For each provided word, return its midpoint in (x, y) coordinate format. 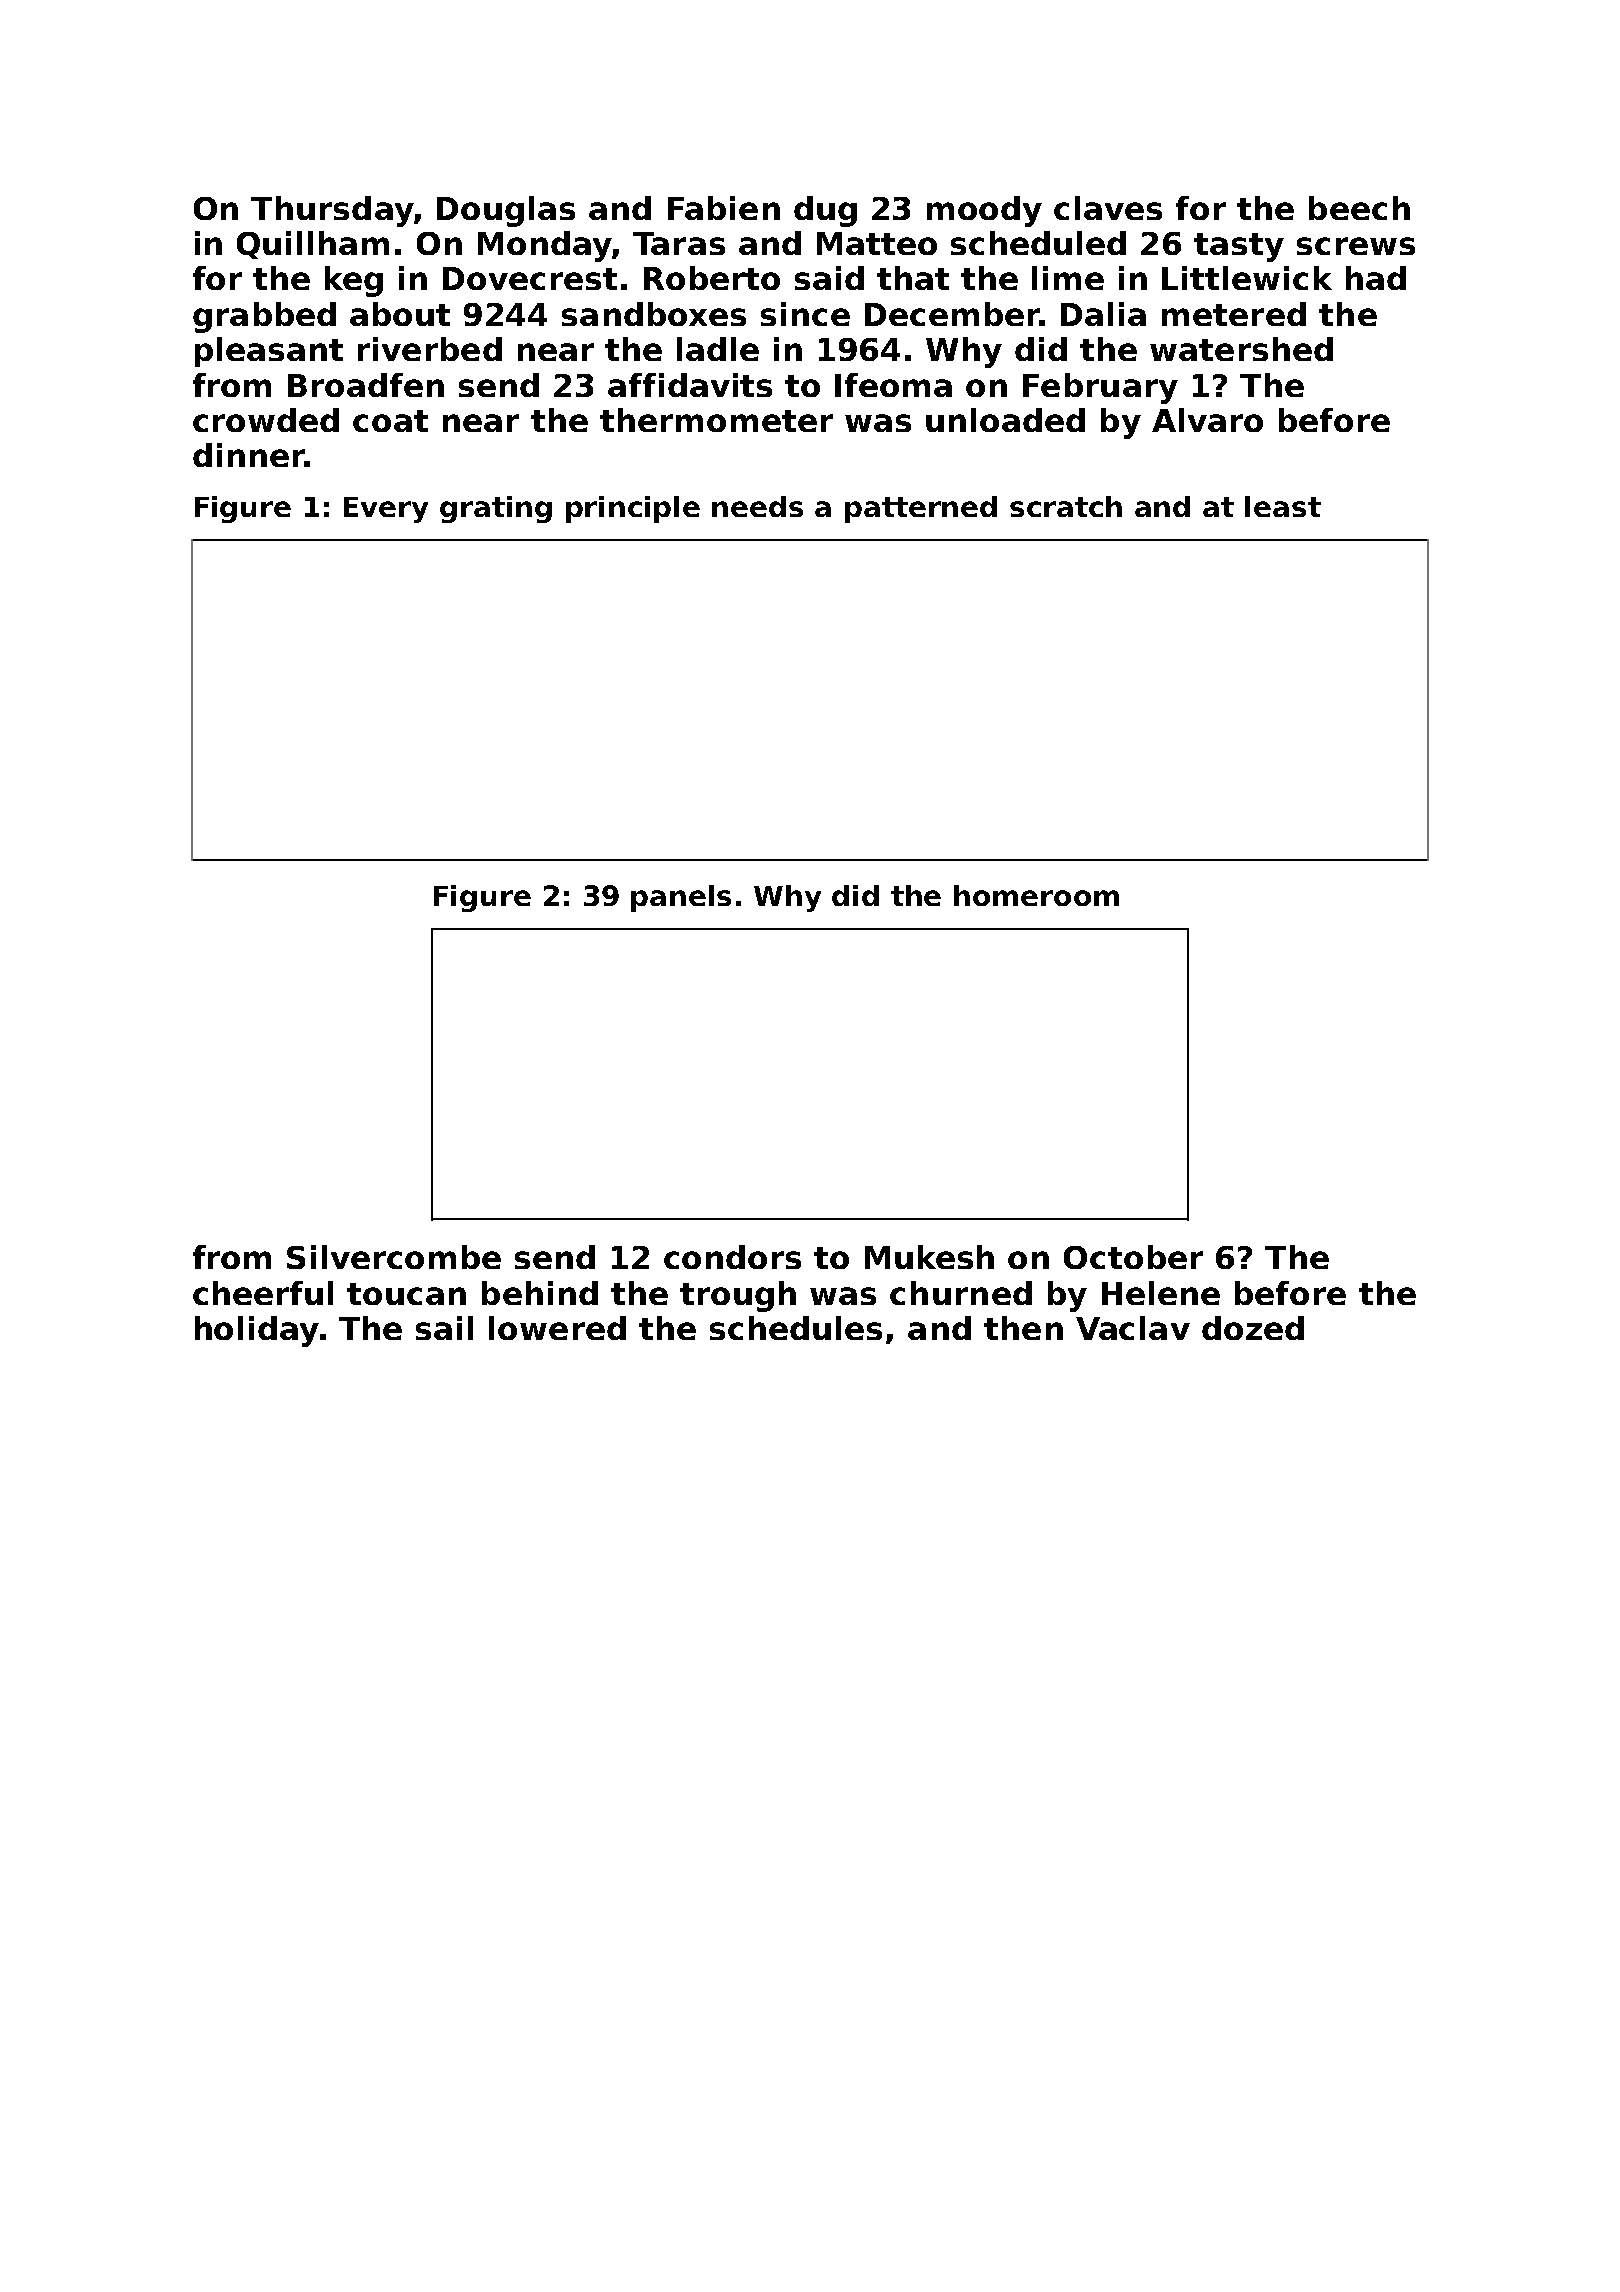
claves (1108, 208)
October (1133, 1257)
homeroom (1036, 895)
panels (681, 898)
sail (444, 1328)
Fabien (724, 208)
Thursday (332, 211)
